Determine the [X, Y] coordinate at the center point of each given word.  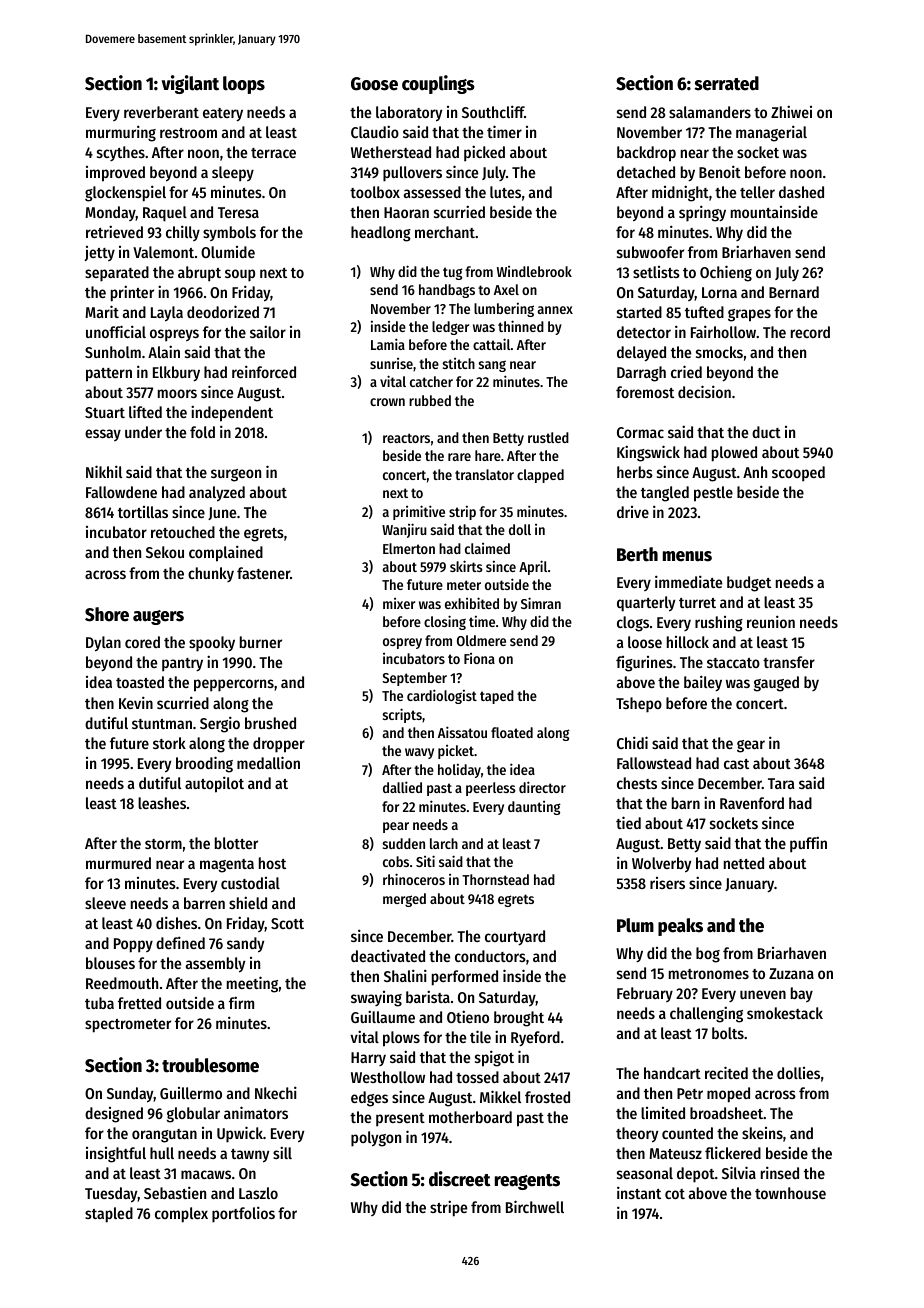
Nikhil [104, 471]
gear [751, 746]
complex [181, 1215]
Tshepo [639, 705]
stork [169, 743]
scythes [121, 153]
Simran [541, 603]
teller [757, 192]
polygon [376, 1139]
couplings [438, 84]
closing [445, 622]
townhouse [790, 1193]
